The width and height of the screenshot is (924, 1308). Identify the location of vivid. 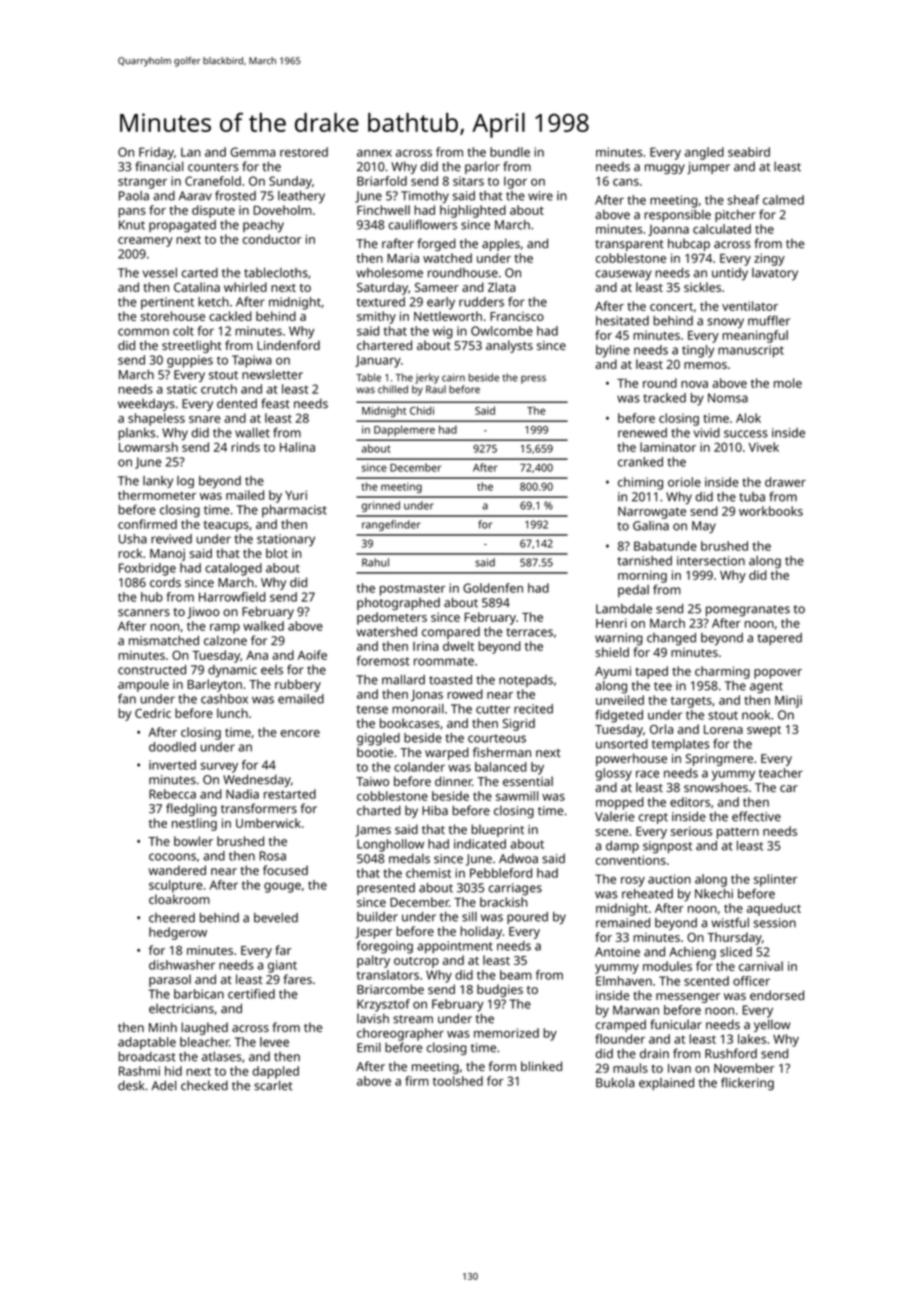
(707, 433).
